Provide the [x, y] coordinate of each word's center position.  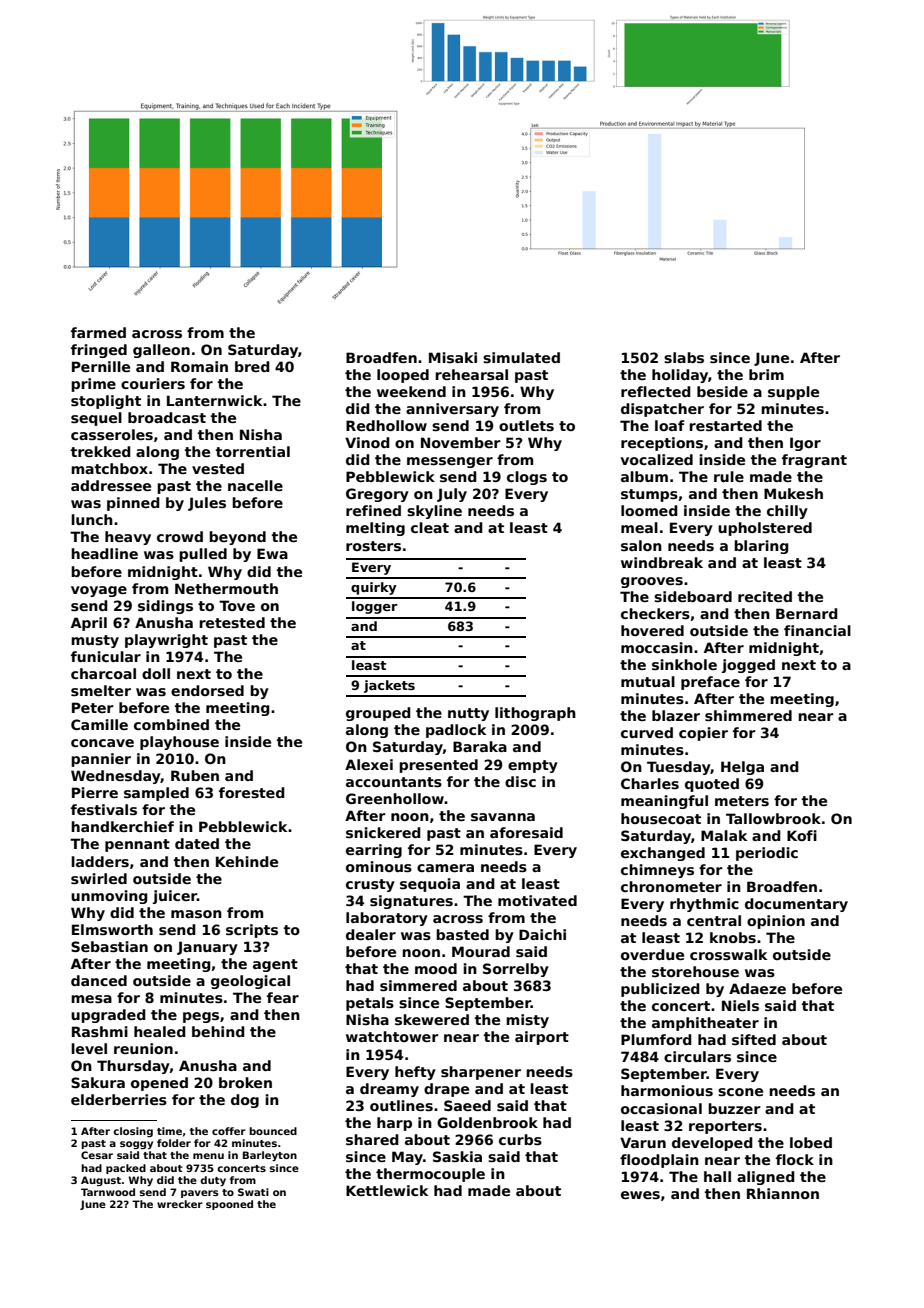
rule [729, 476]
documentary [796, 905]
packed [126, 1169]
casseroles [112, 434]
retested [232, 622]
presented [438, 766]
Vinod [367, 442]
